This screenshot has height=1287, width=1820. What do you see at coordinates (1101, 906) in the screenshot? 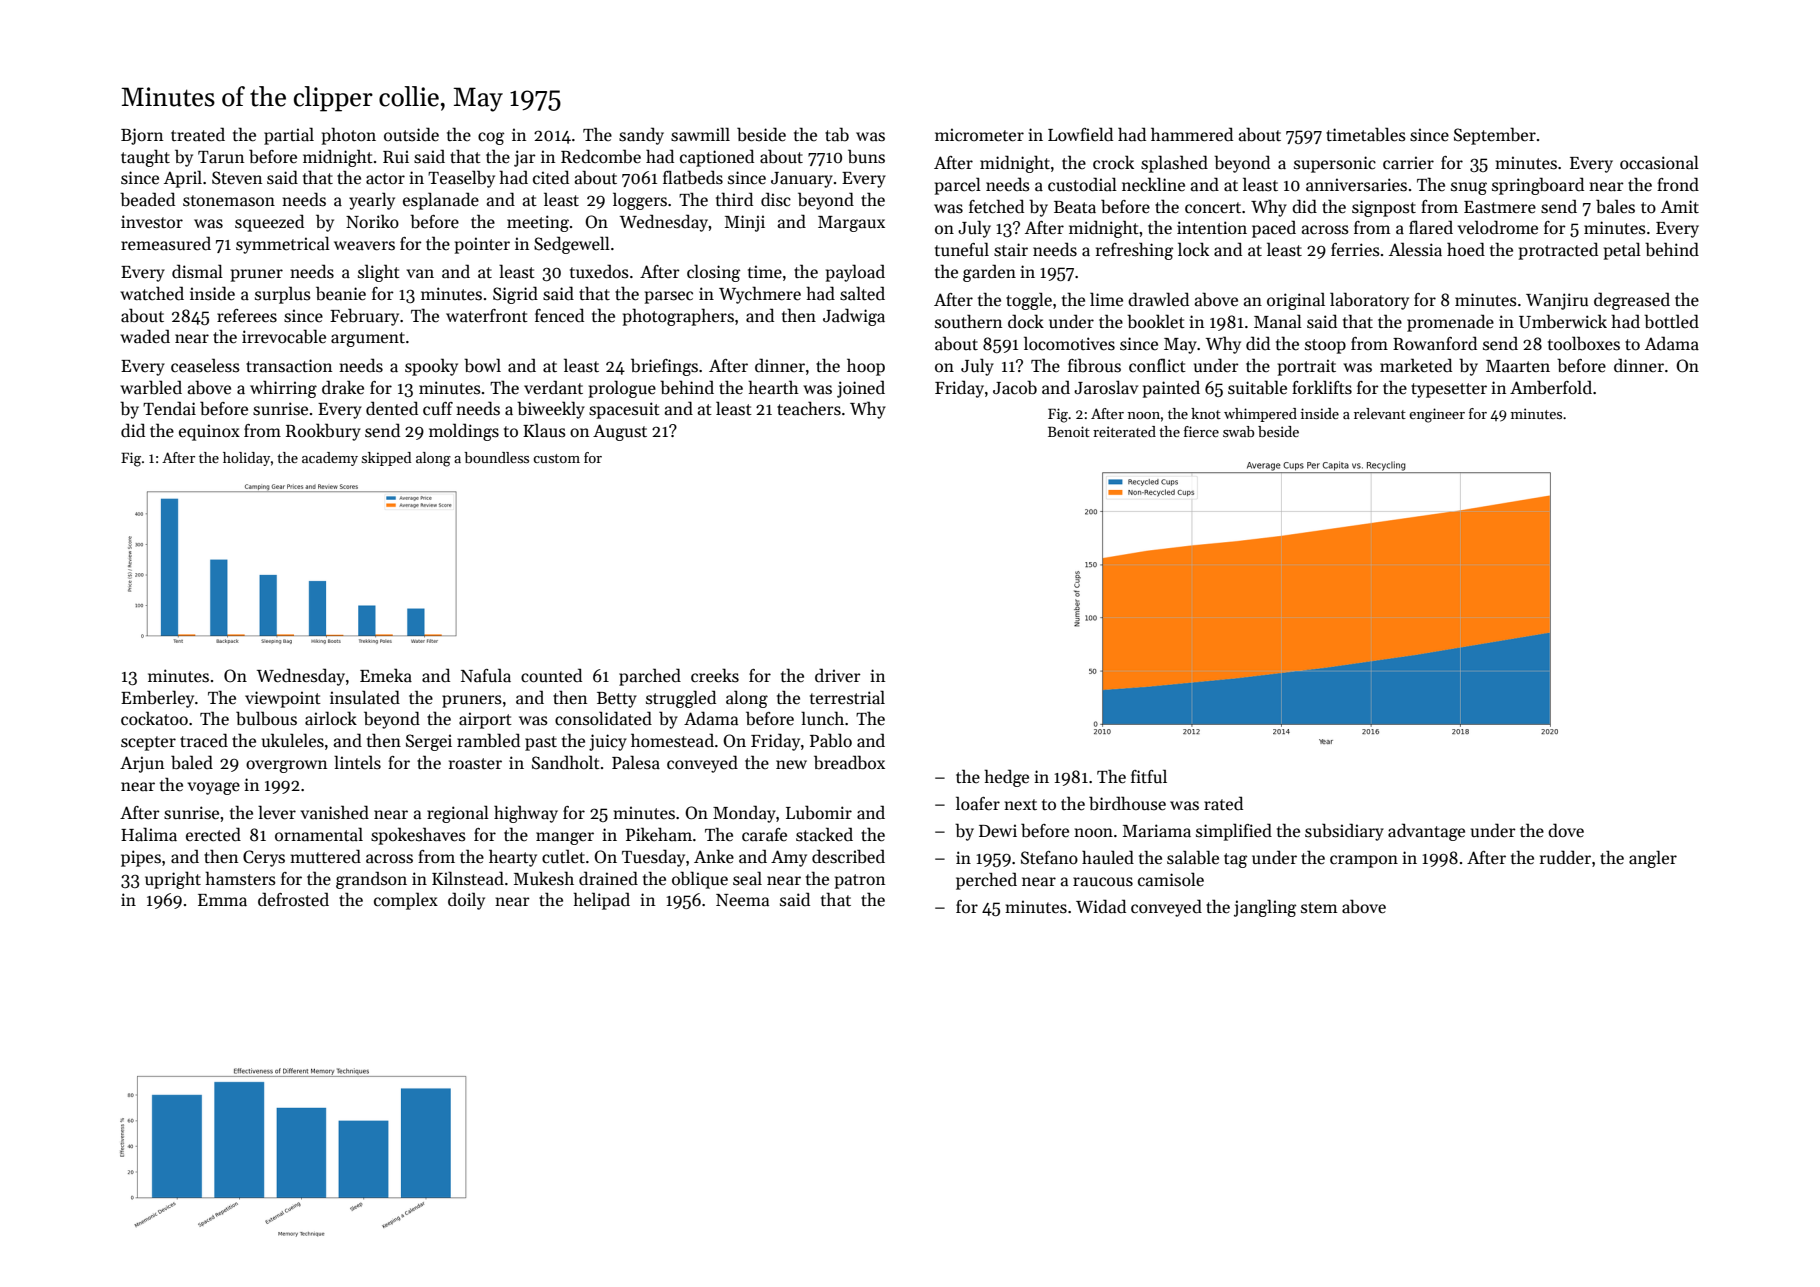
I see `Widad` at bounding box center [1101, 906].
